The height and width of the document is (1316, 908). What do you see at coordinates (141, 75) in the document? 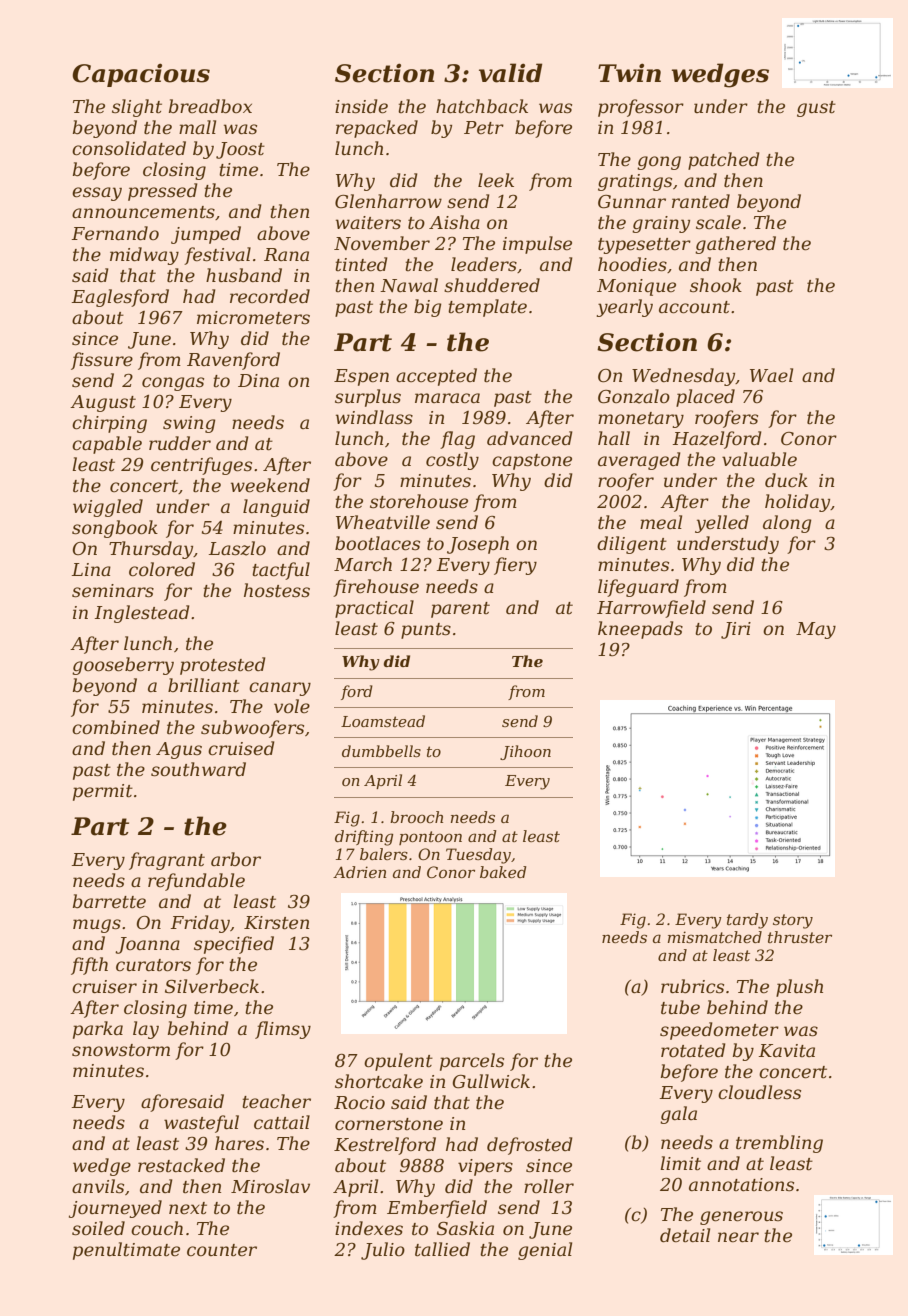
I see `Capacious` at bounding box center [141, 75].
